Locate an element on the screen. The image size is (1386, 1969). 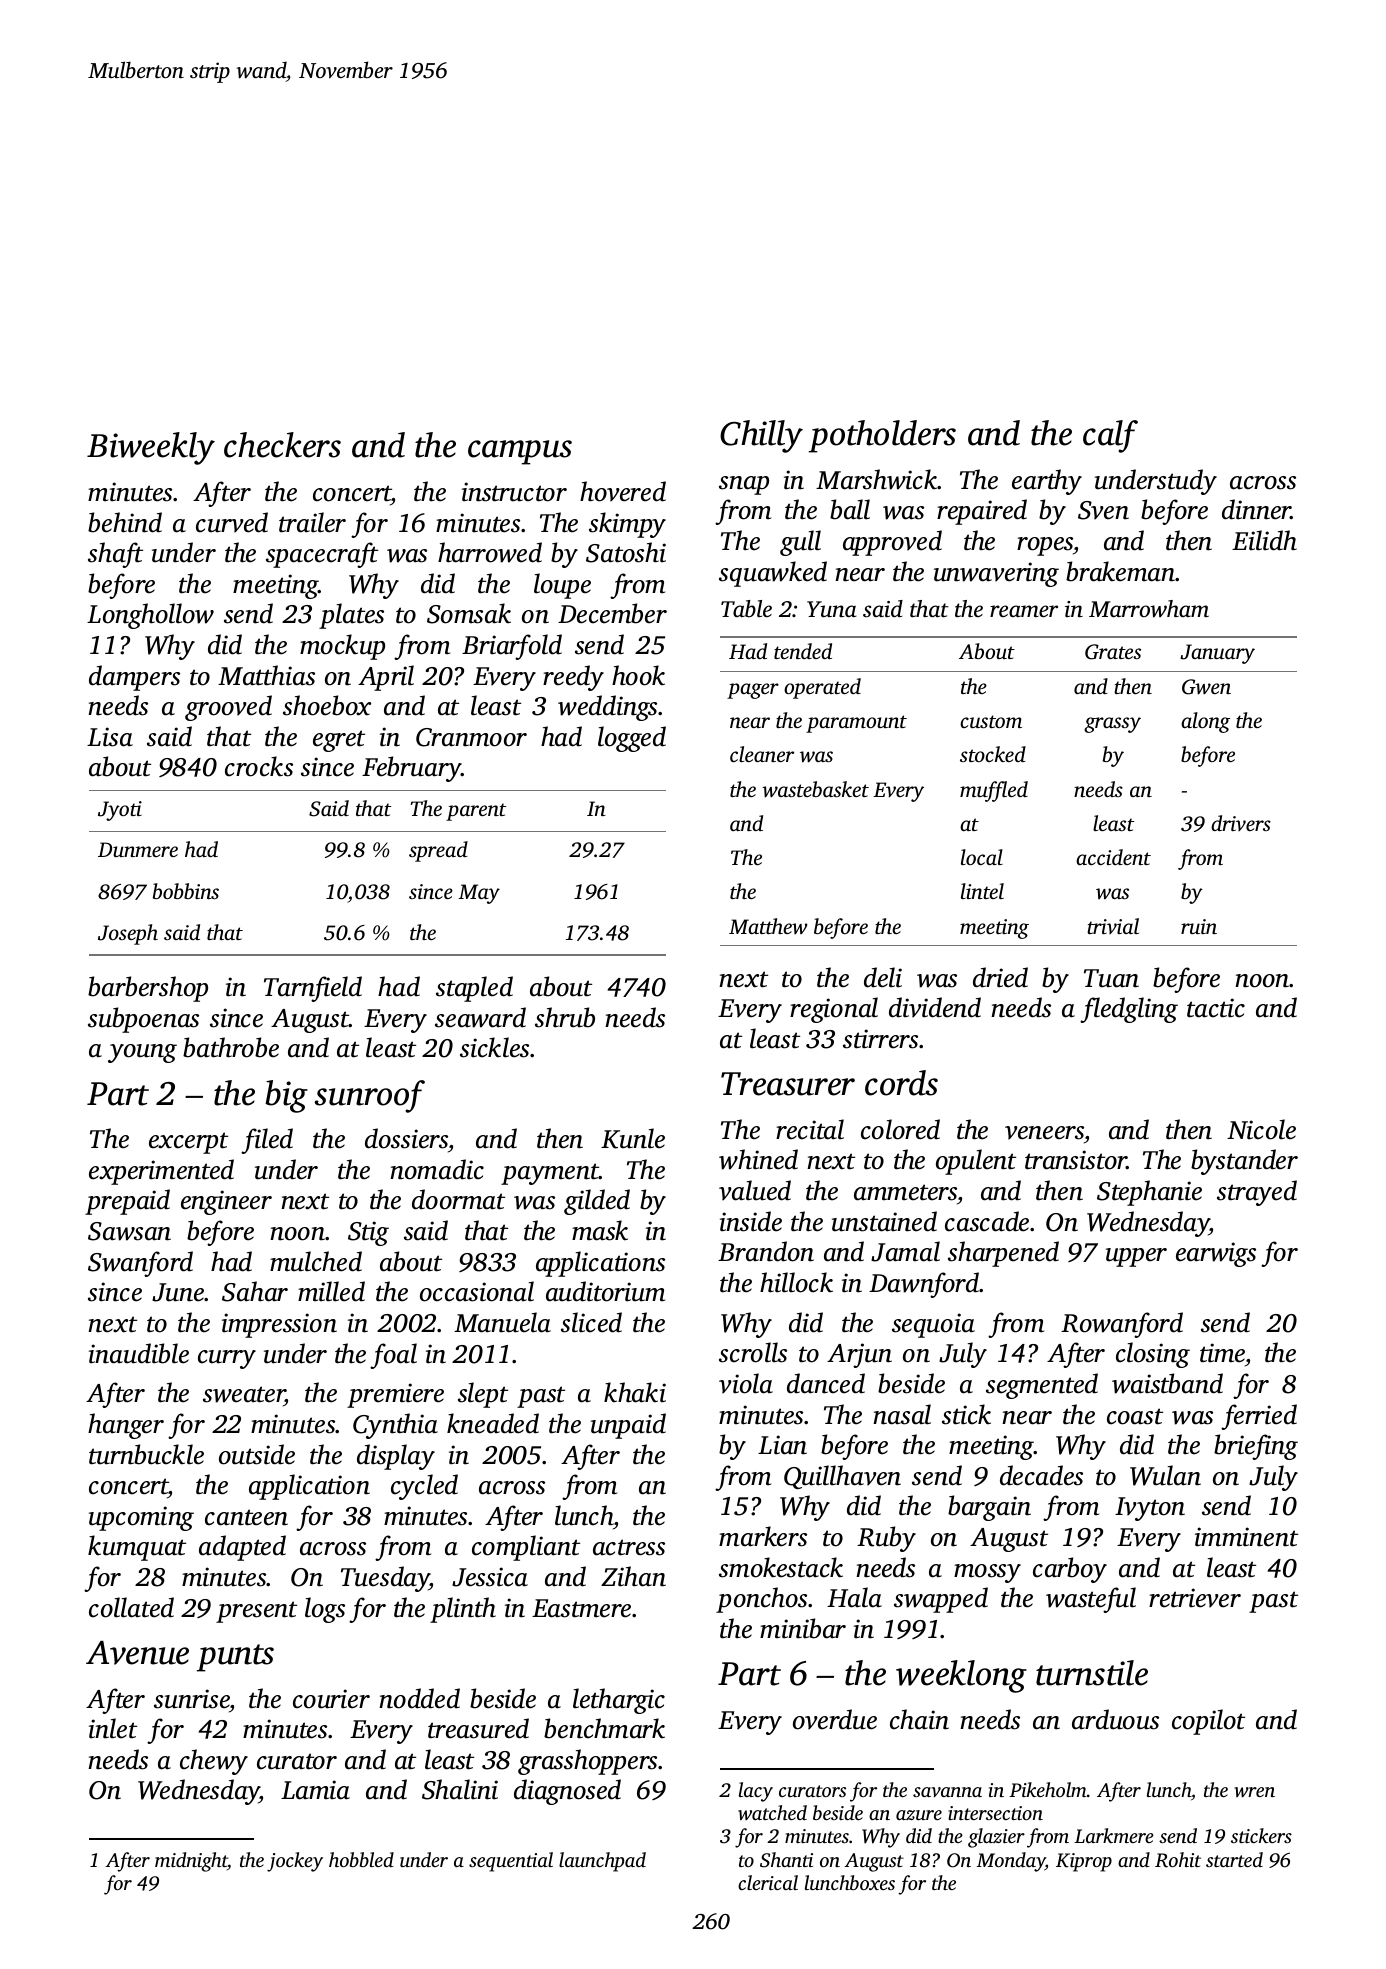
checkers is located at coordinates (282, 445).
